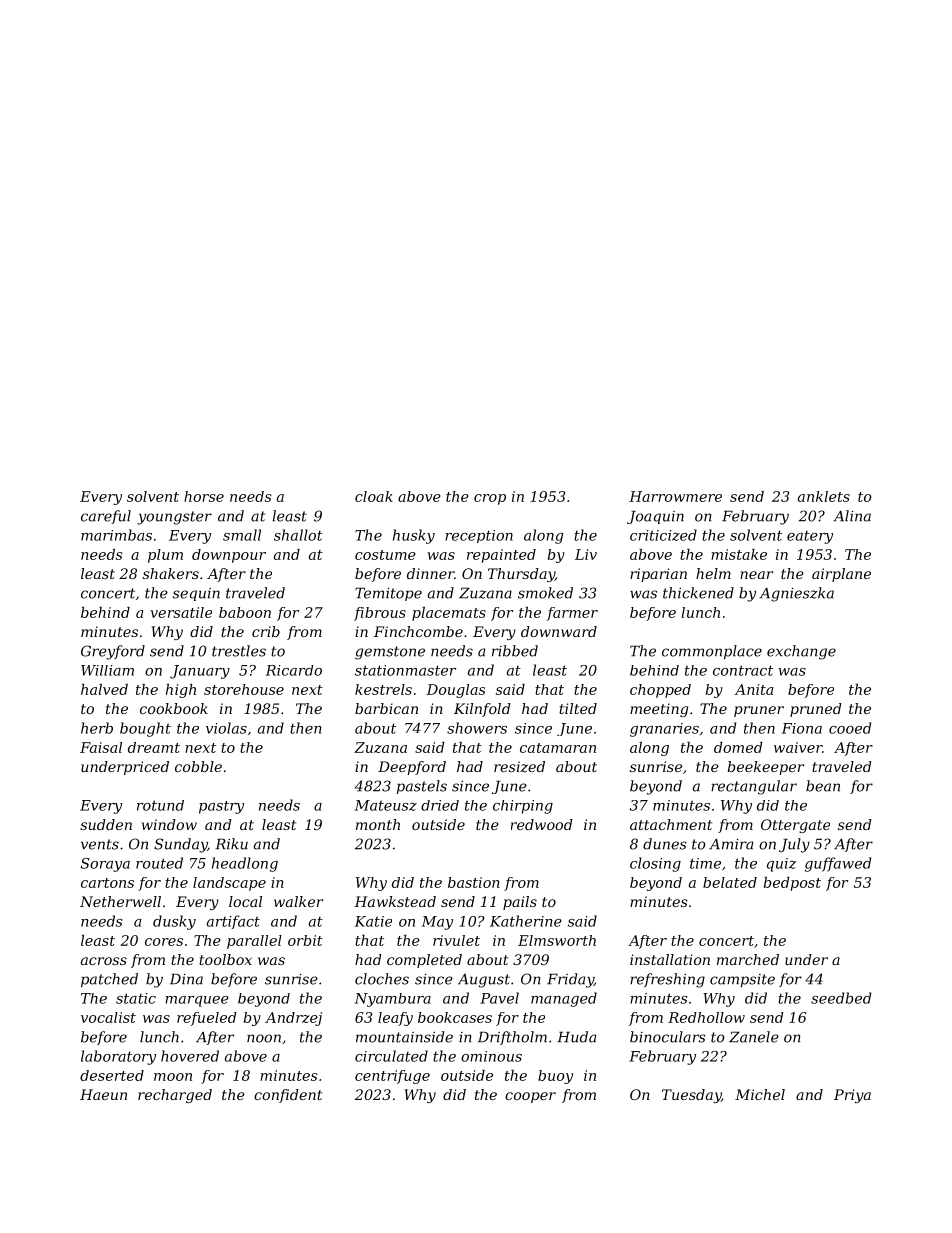  What do you see at coordinates (245, 901) in the image?
I see `local` at bounding box center [245, 901].
